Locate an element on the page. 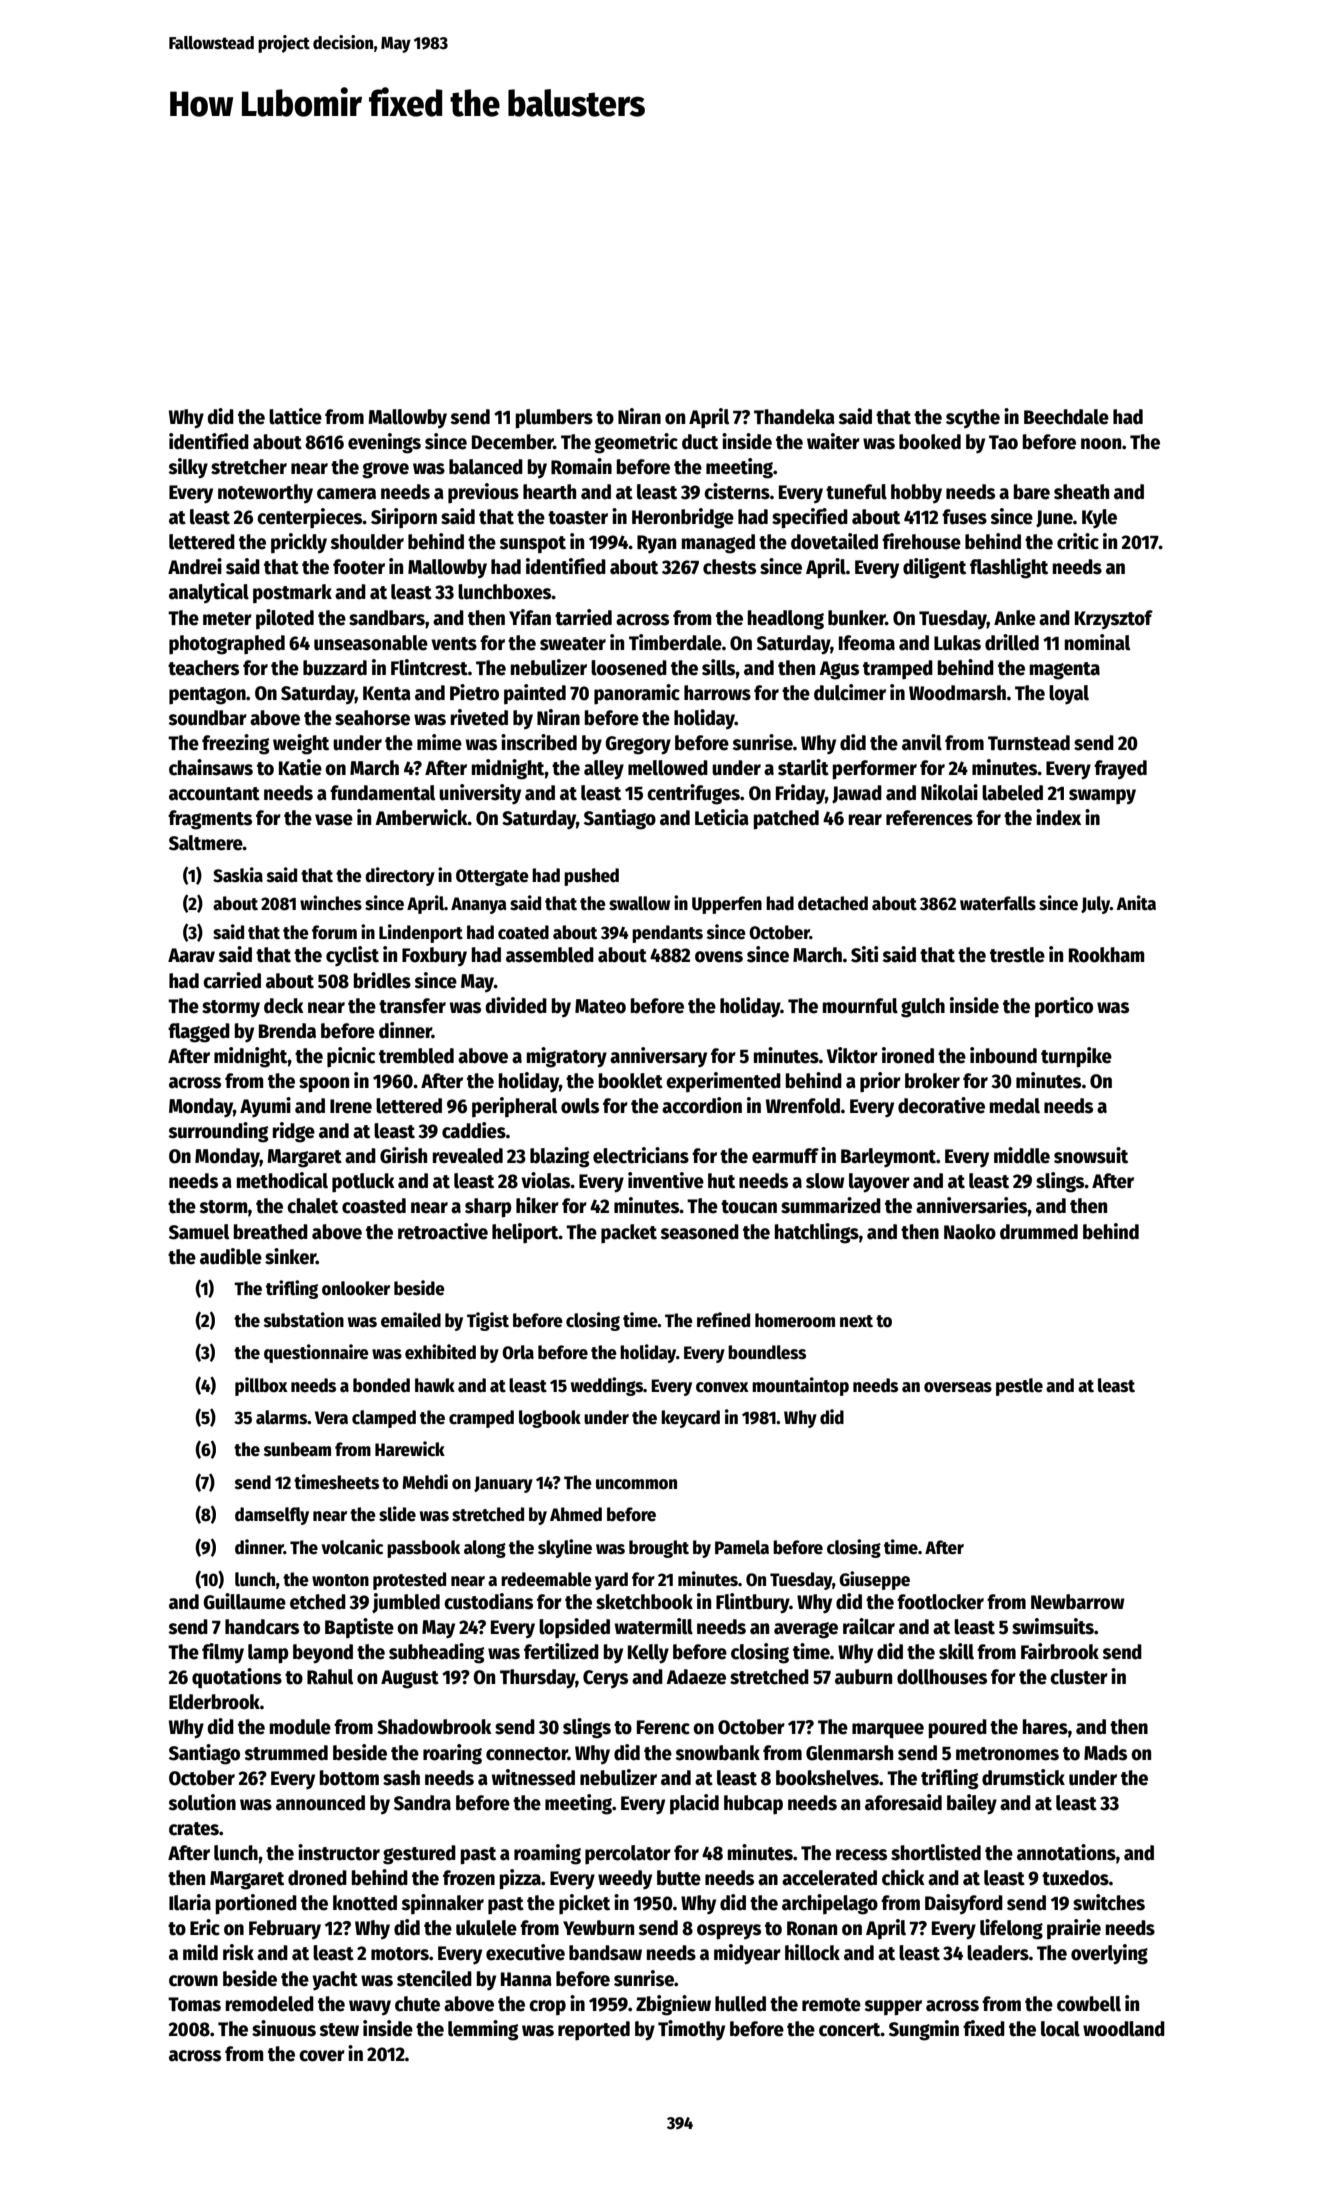 Image resolution: width=1334 pixels, height=2197 pixels. caddies is located at coordinates (474, 1130).
